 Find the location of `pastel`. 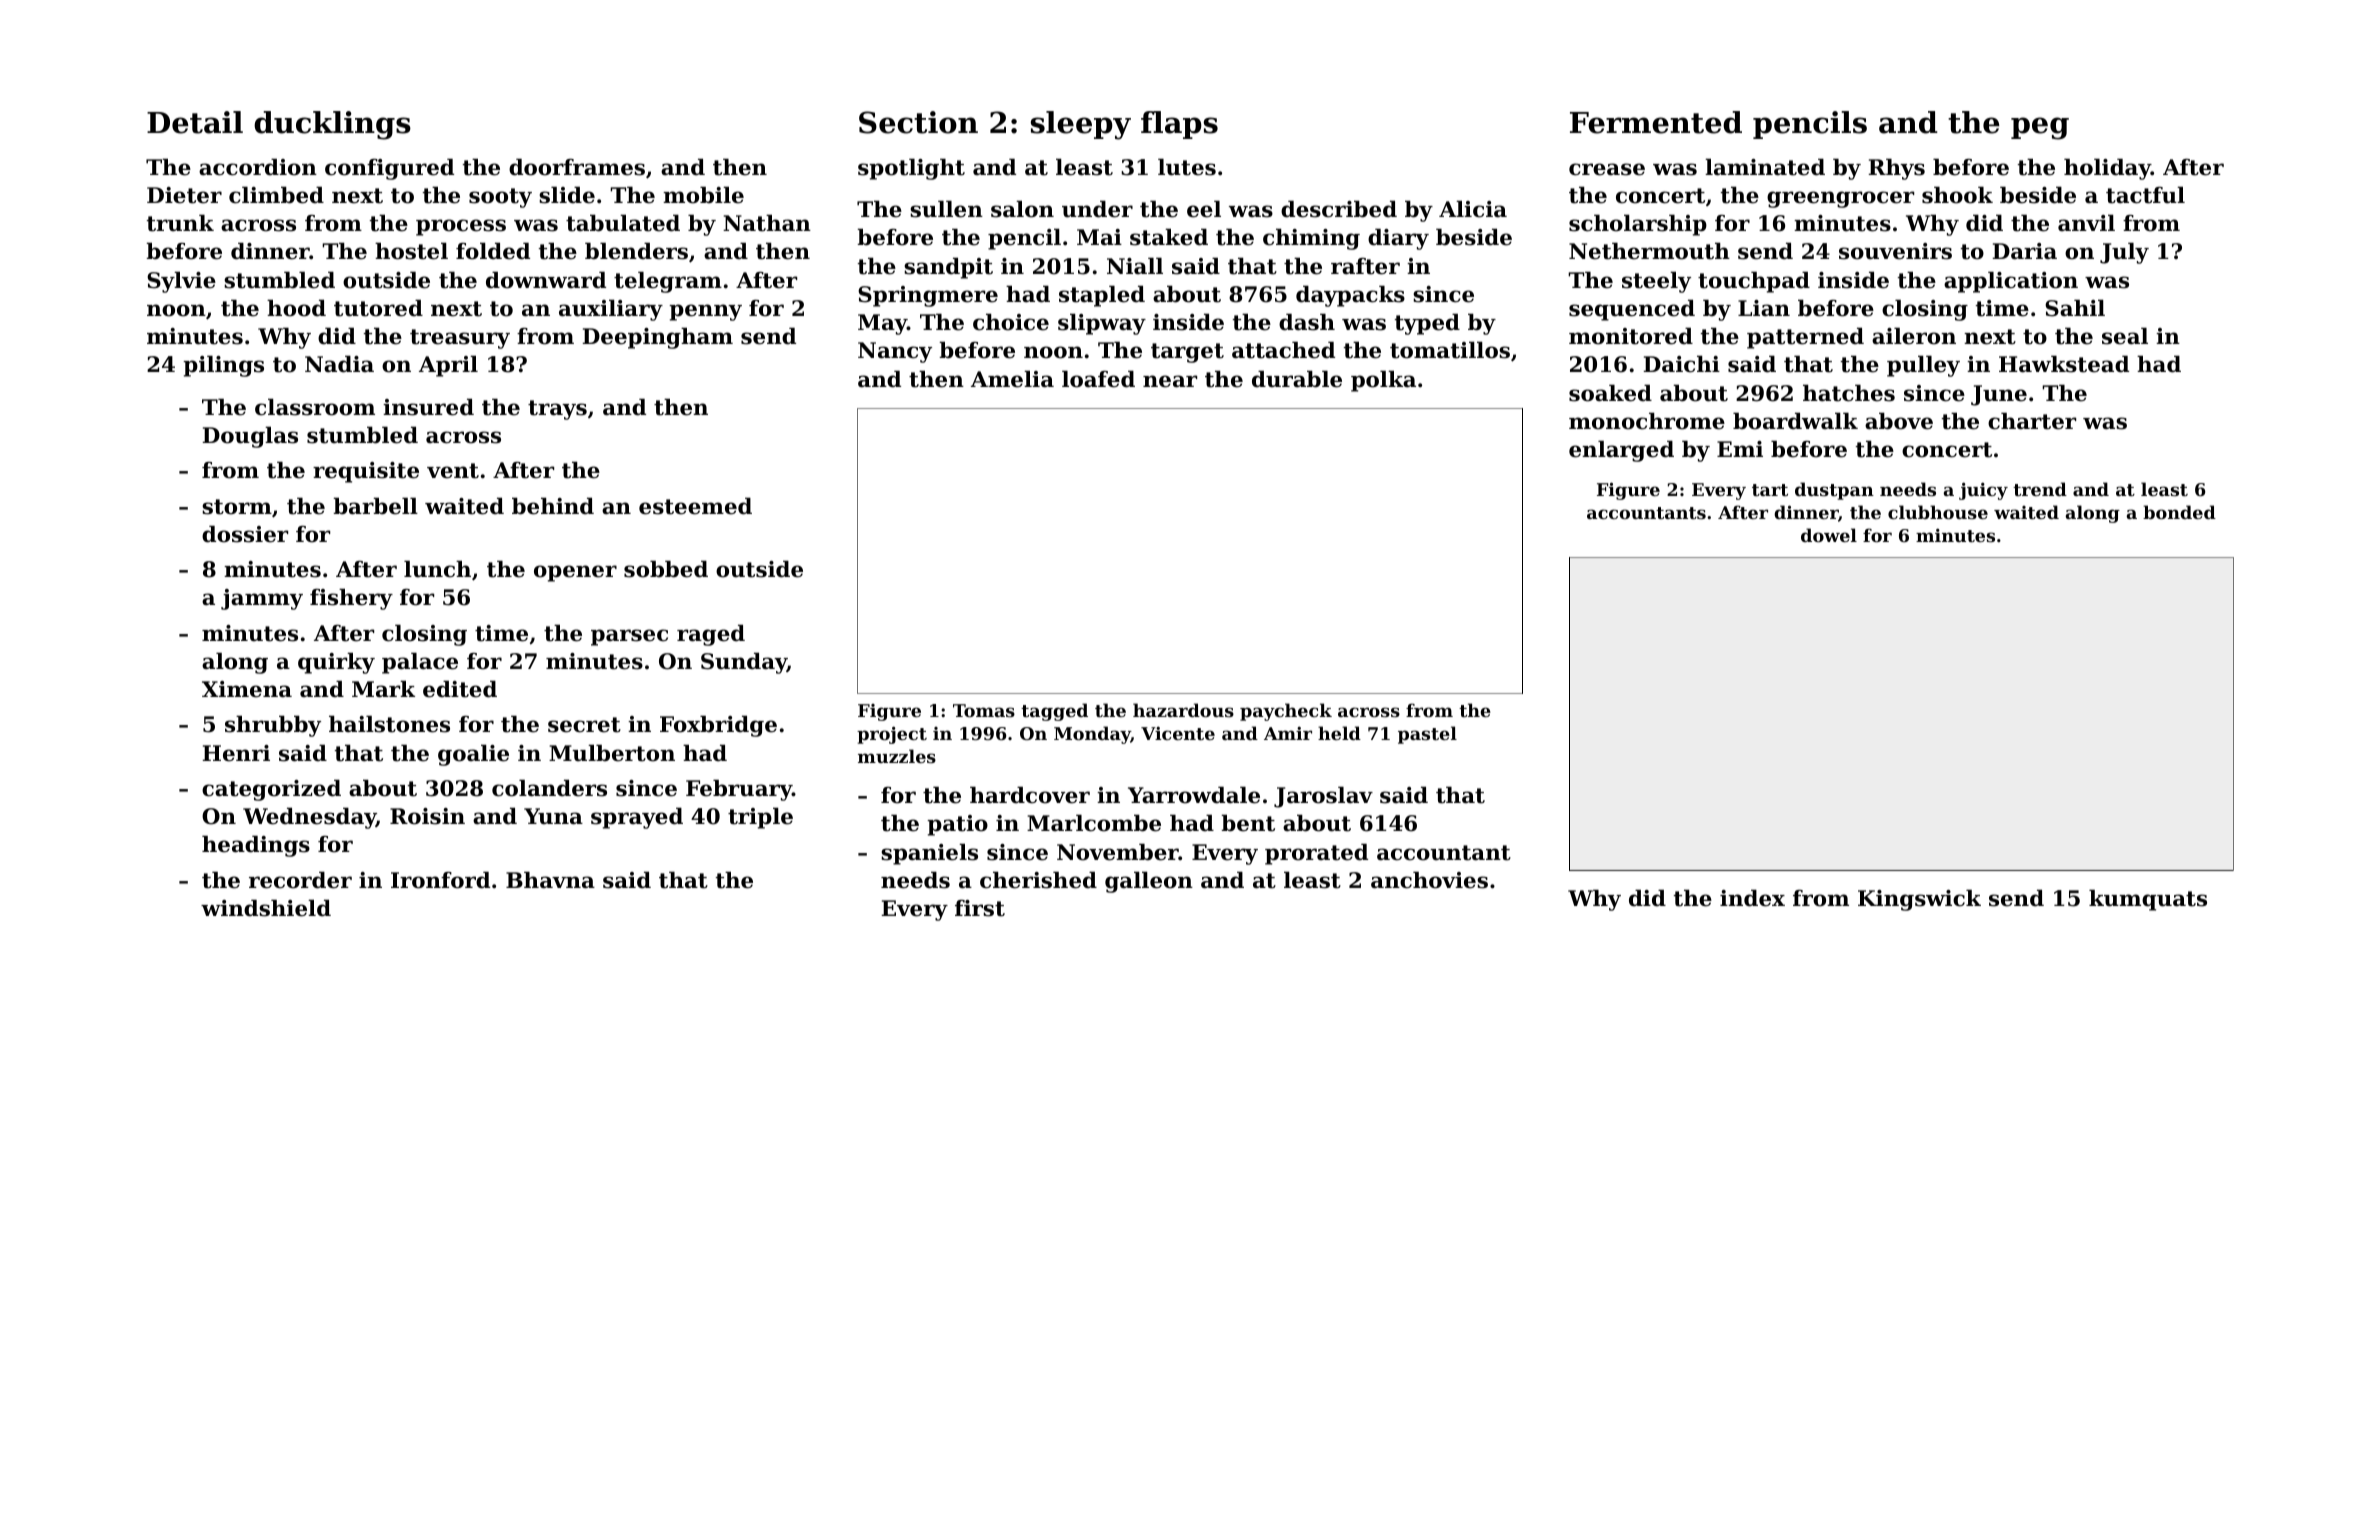

pastel is located at coordinates (1427, 735).
